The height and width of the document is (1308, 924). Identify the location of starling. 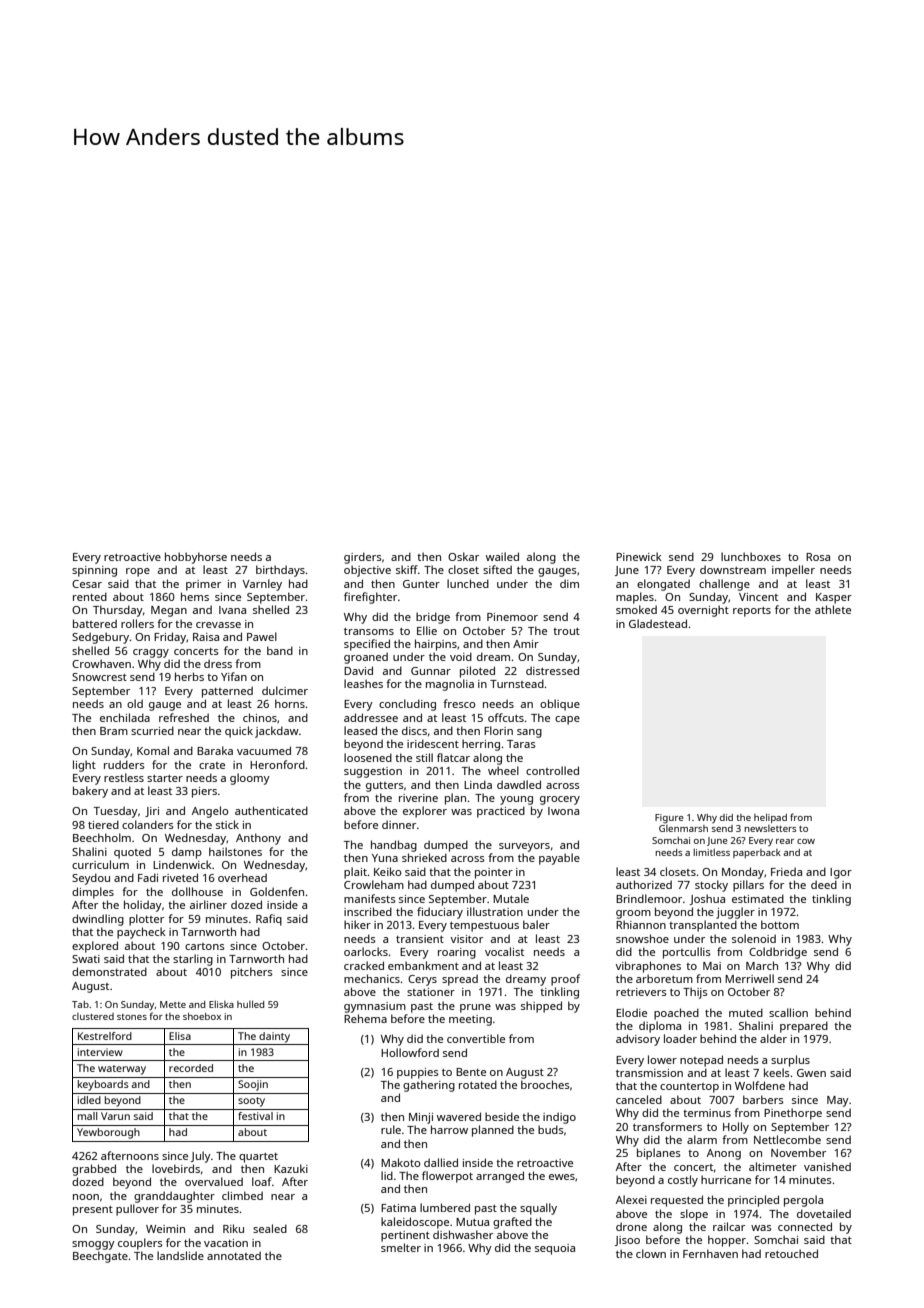
(193, 960).
